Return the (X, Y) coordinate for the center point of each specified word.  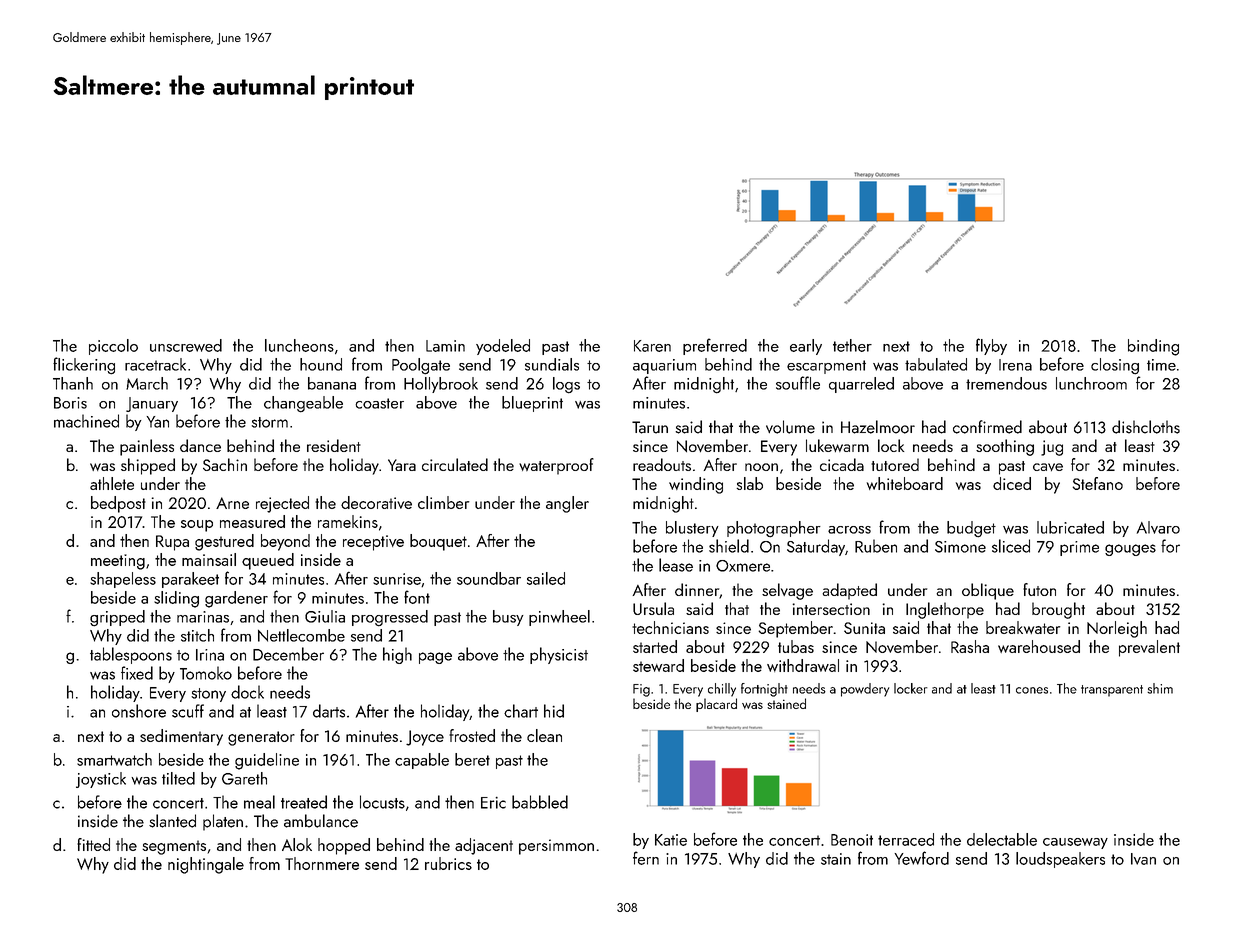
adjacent (484, 846)
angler (567, 504)
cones (1032, 690)
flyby (991, 346)
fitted (93, 844)
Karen (652, 346)
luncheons (299, 345)
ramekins (348, 521)
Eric (493, 803)
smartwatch (114, 759)
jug (1052, 448)
